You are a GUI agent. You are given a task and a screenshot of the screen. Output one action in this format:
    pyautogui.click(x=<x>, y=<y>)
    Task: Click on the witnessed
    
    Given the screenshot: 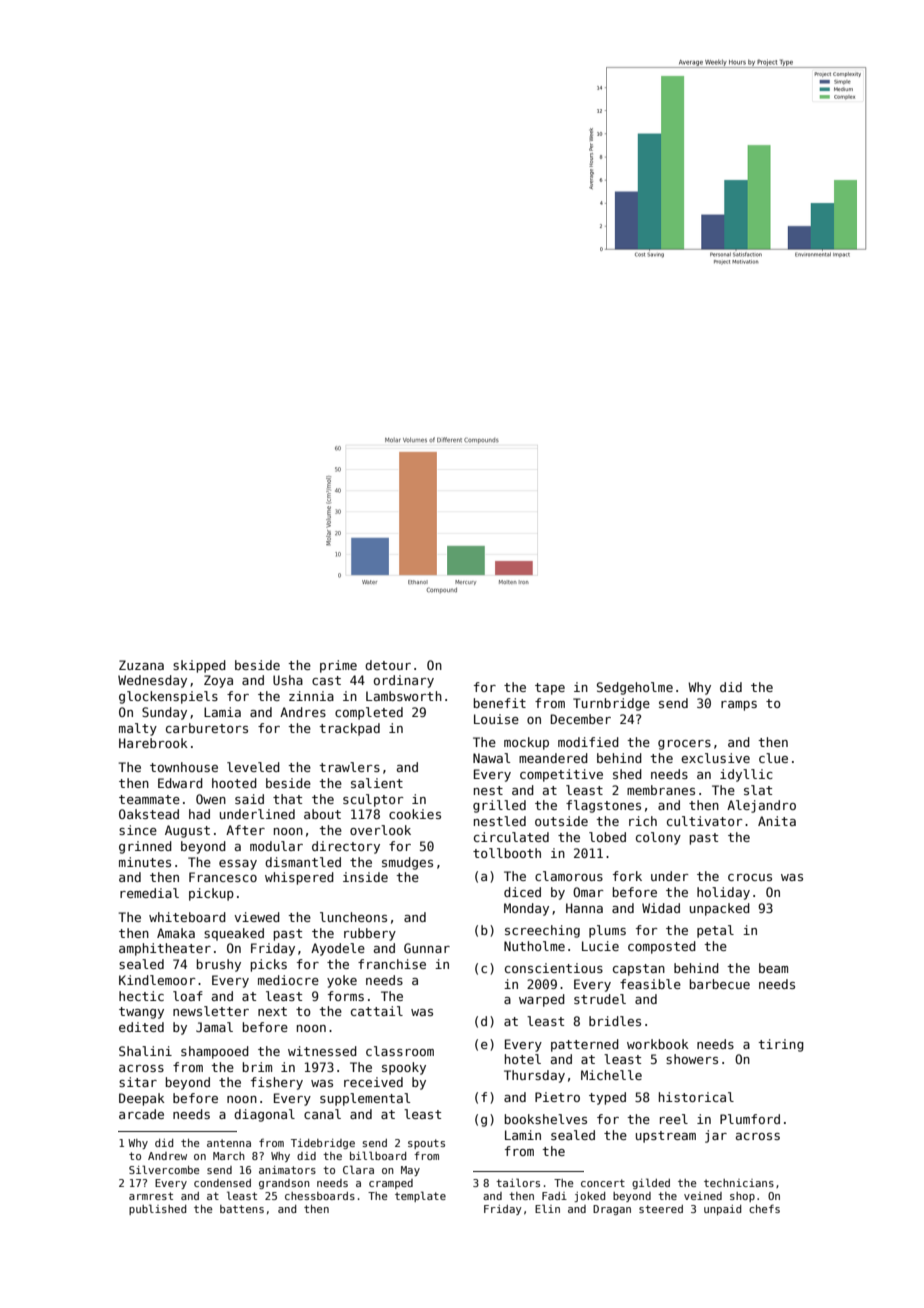 What is the action you would take?
    pyautogui.click(x=322, y=1051)
